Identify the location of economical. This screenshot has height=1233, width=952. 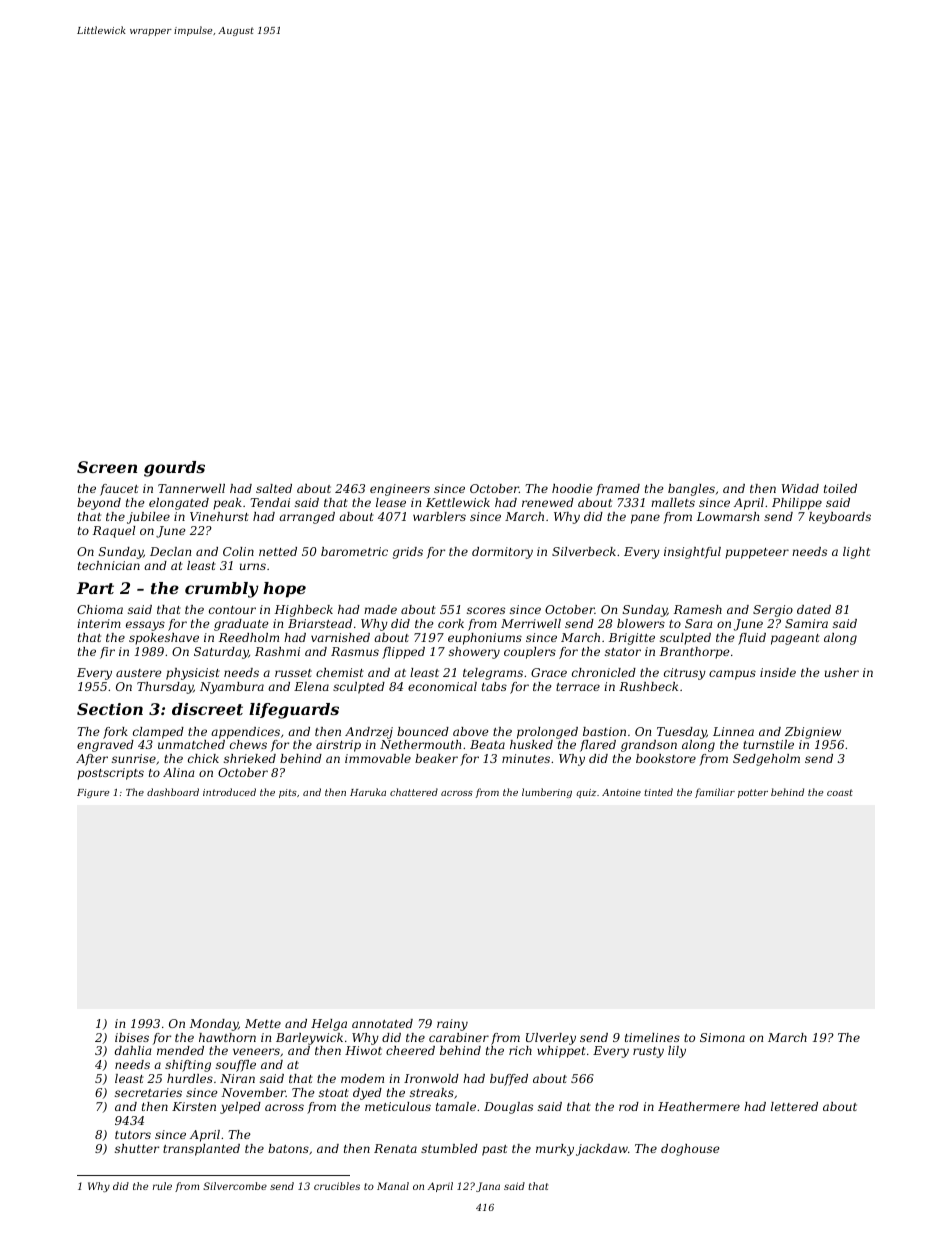
(442, 686).
